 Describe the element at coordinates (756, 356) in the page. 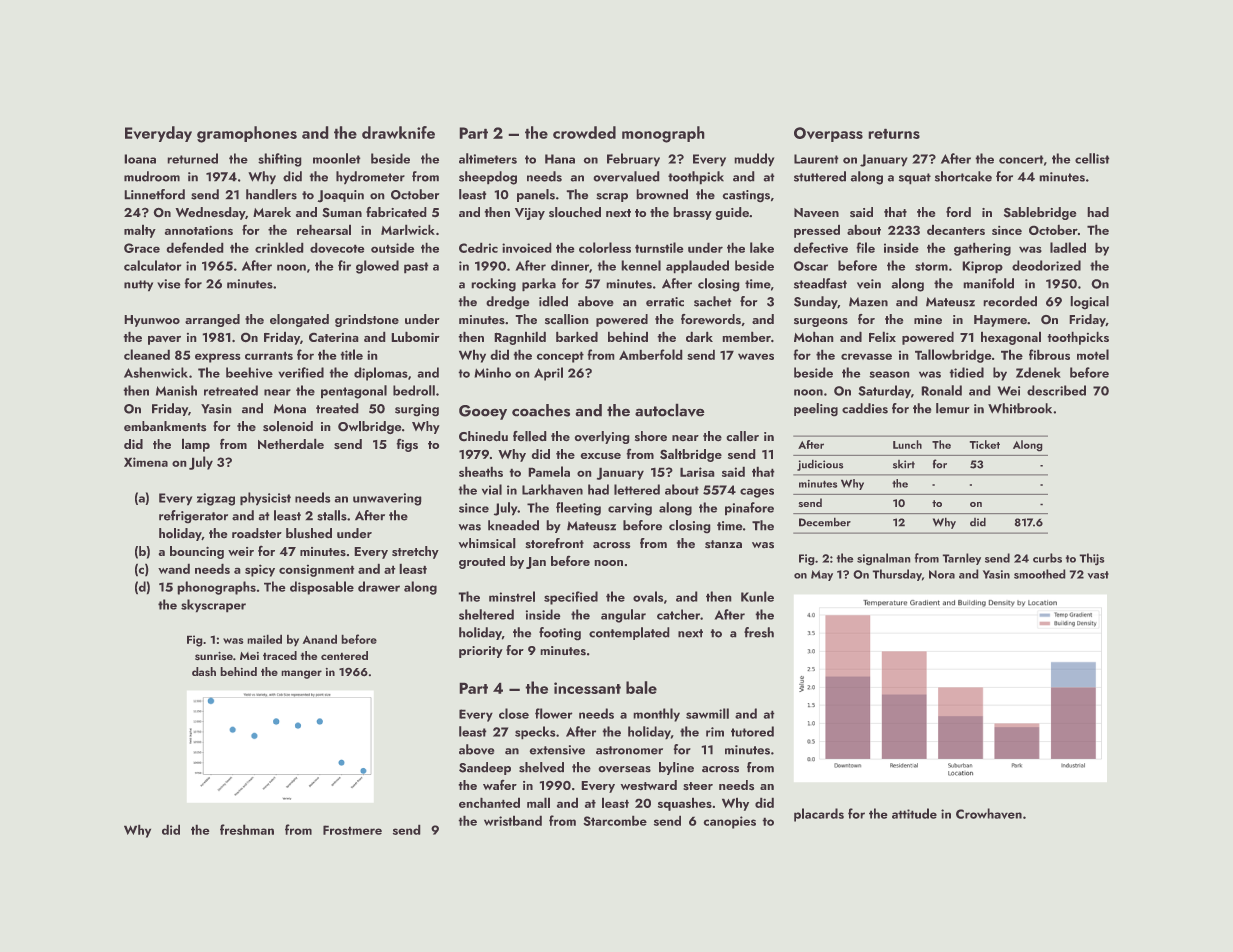

I see `waves` at that location.
